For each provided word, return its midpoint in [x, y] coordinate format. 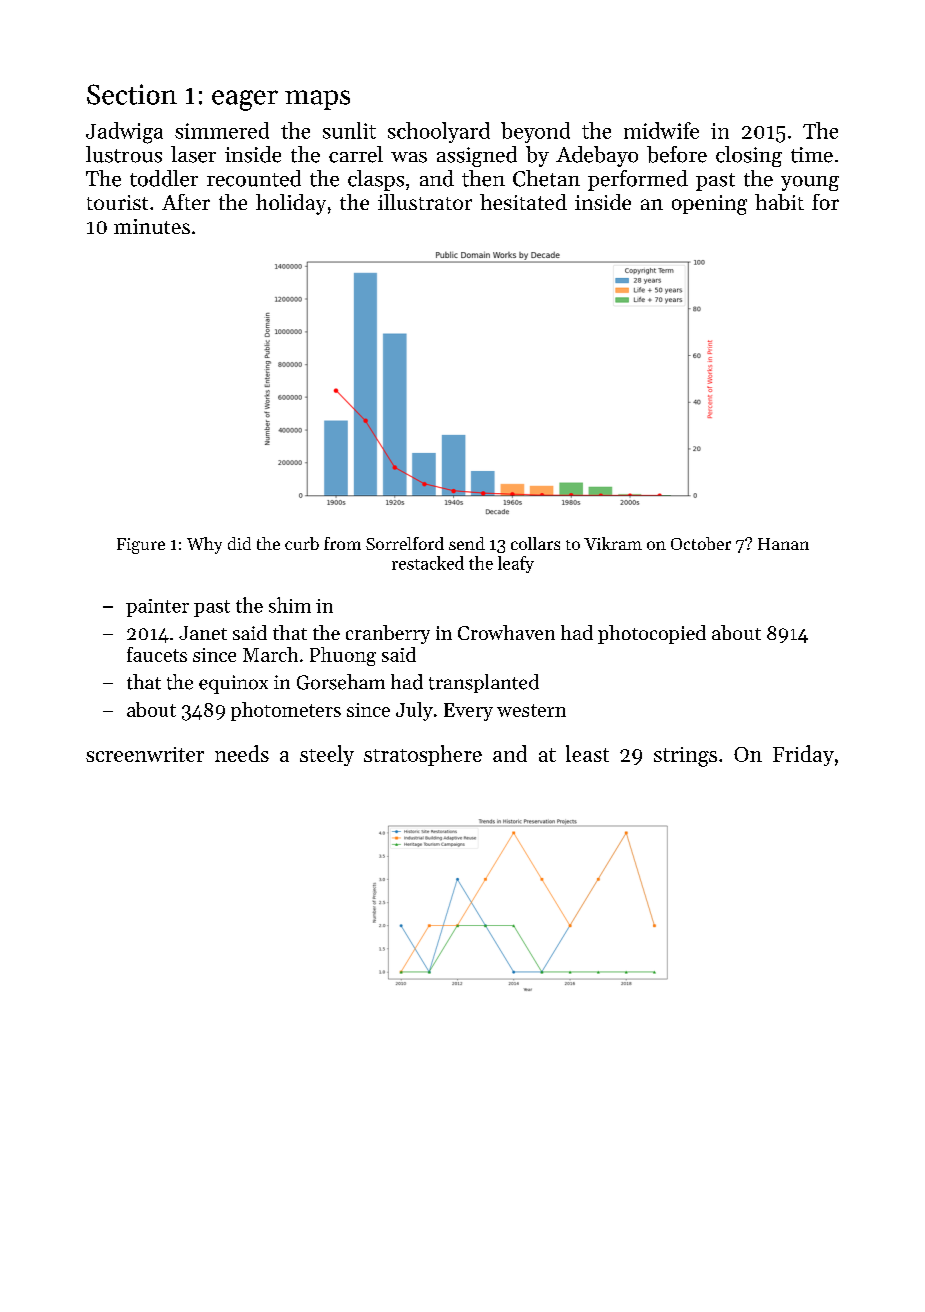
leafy [516, 564]
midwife [661, 130]
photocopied [652, 634]
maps [317, 100]
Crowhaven [506, 632]
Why [204, 545]
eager [245, 100]
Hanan [783, 544]
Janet [203, 633]
